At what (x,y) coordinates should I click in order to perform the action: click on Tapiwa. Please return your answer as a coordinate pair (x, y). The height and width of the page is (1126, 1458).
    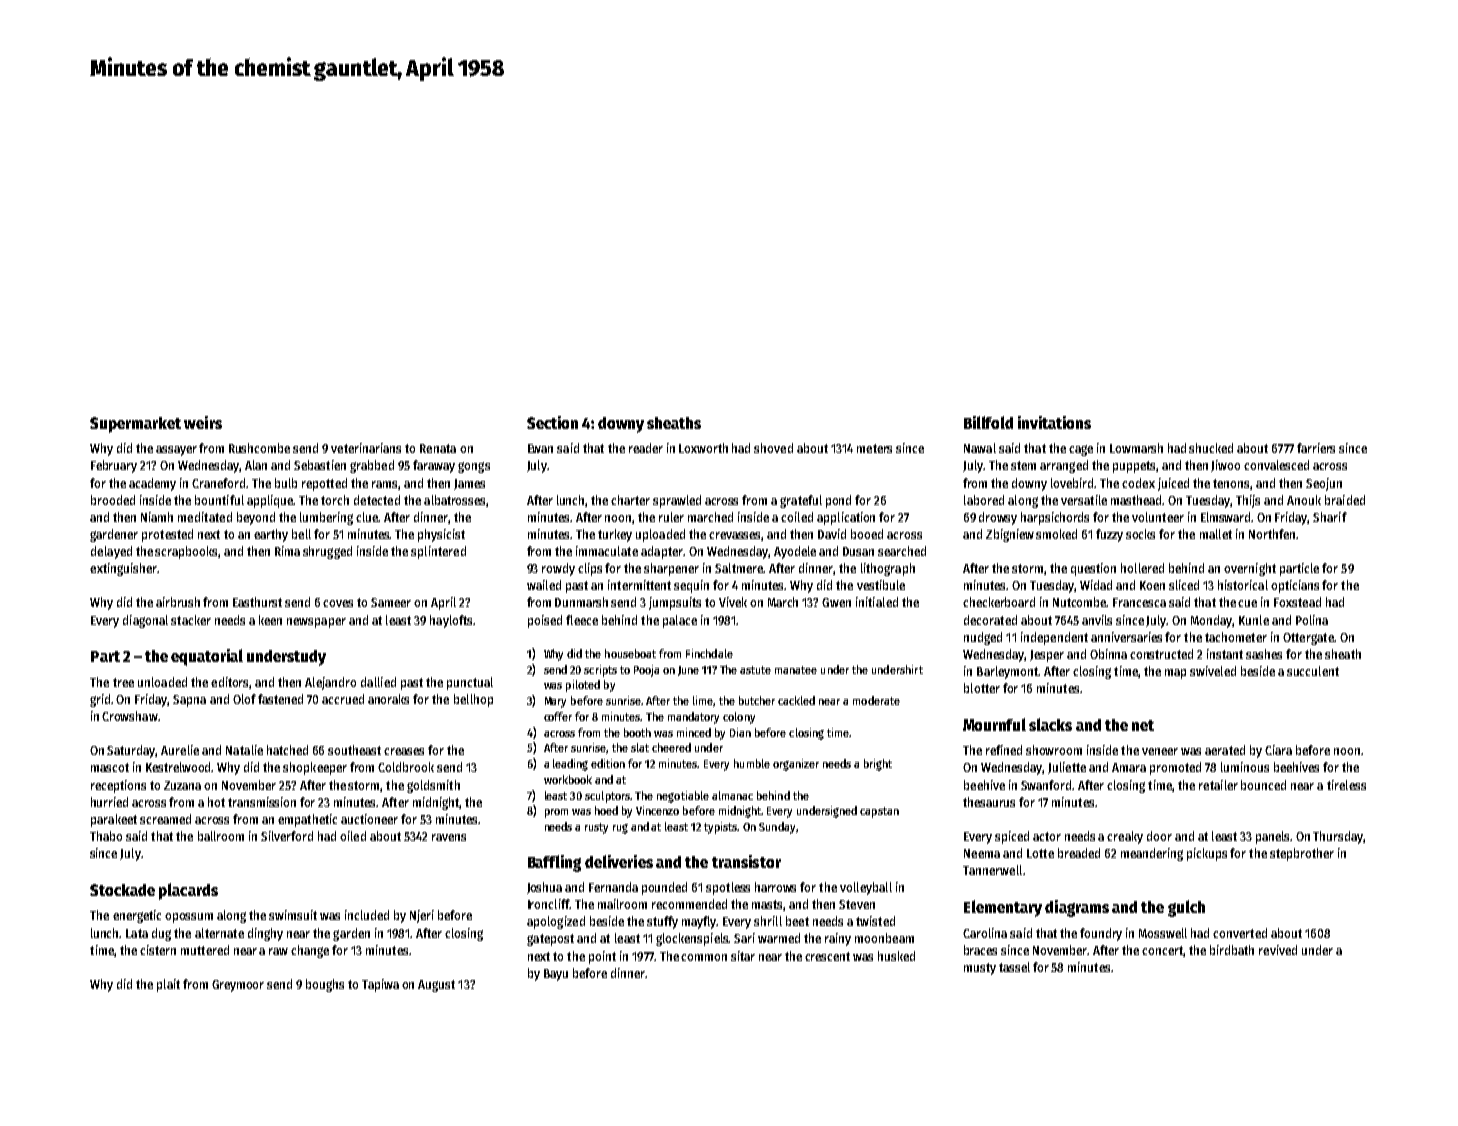
    Looking at the image, I should click on (380, 985).
